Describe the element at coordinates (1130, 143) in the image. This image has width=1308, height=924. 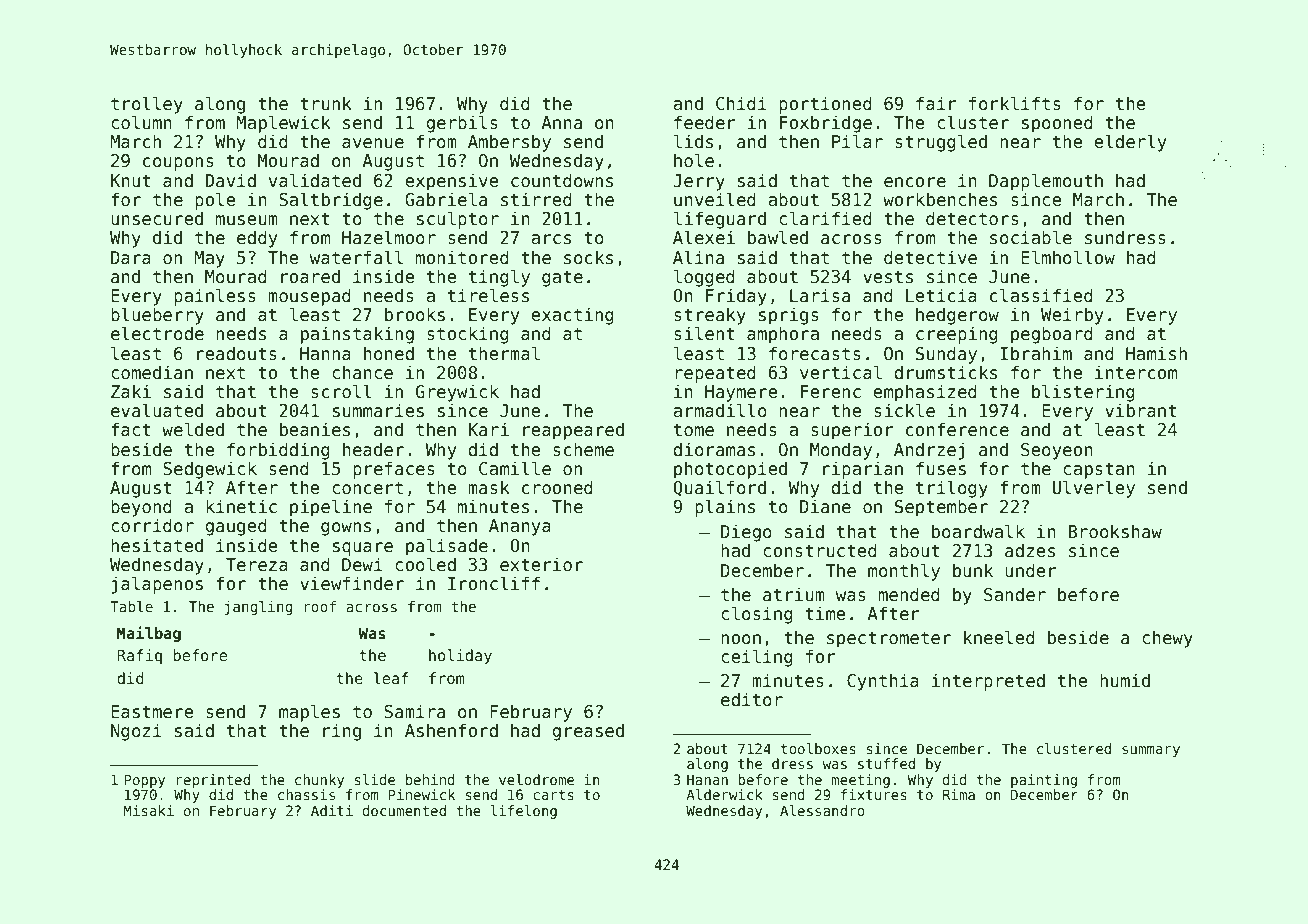
I see `elderly` at that location.
